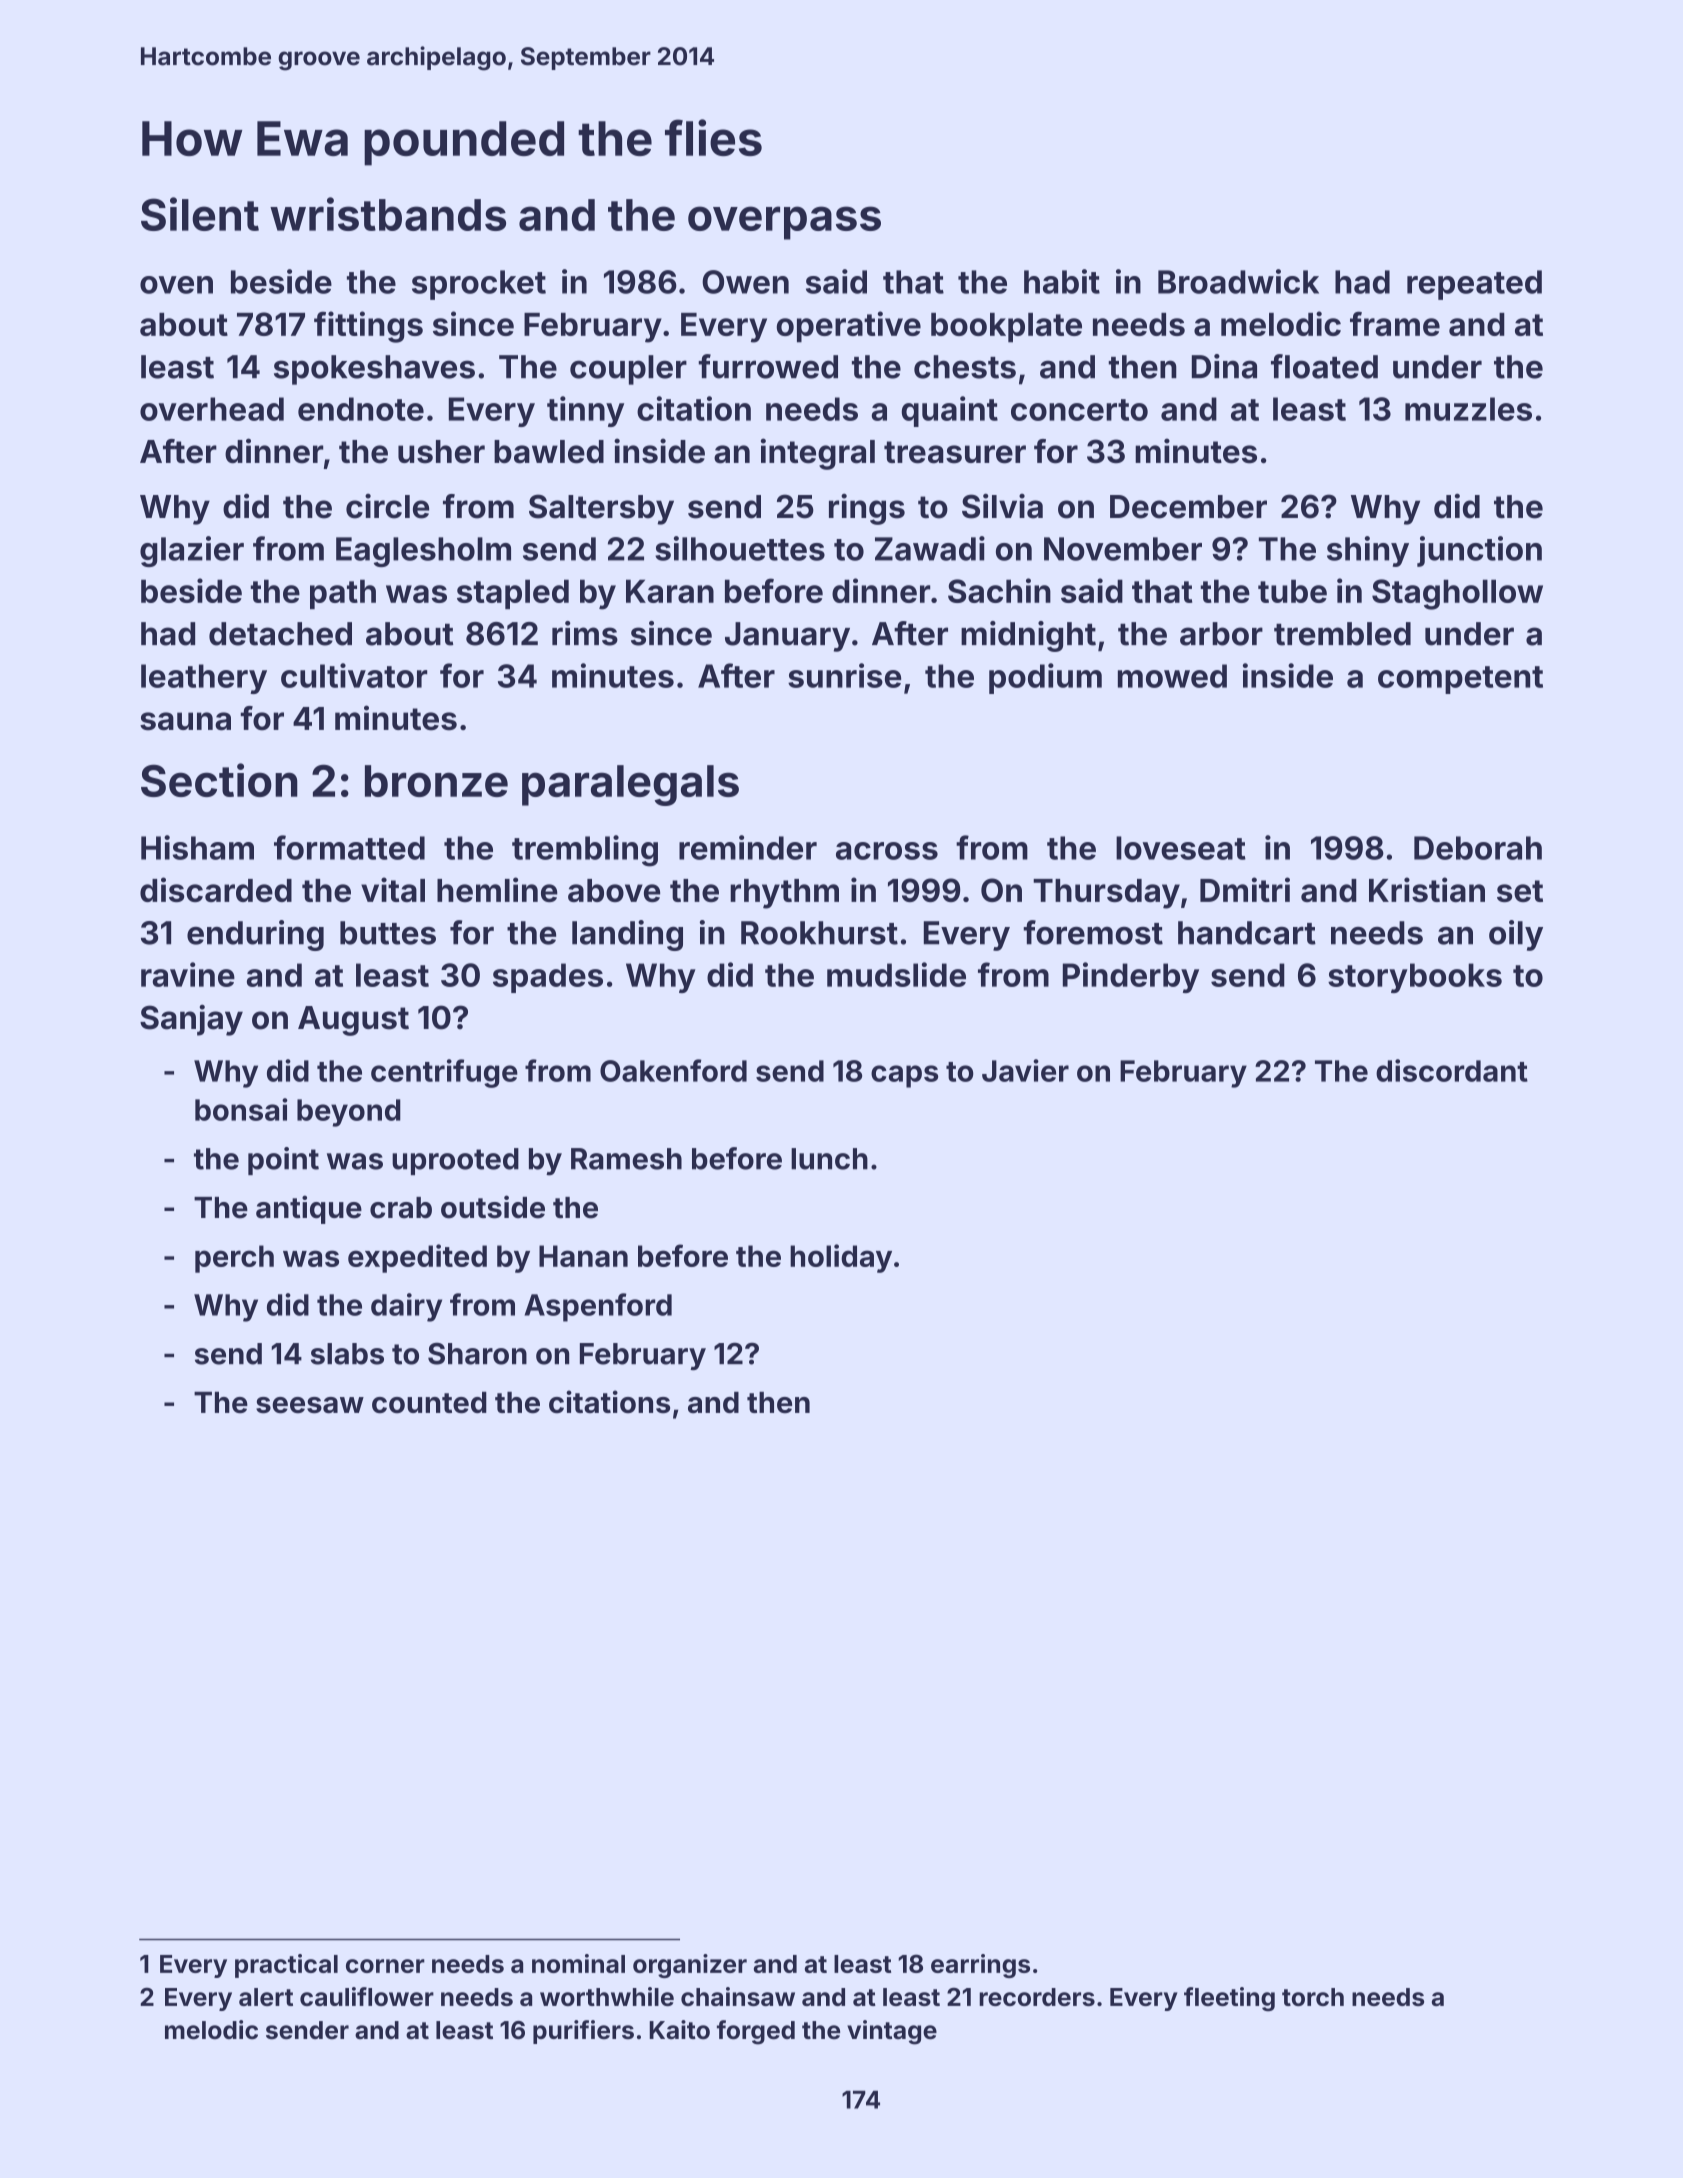 The height and width of the screenshot is (2178, 1683). Describe the element at coordinates (1172, 676) in the screenshot. I see `mowed` at that location.
